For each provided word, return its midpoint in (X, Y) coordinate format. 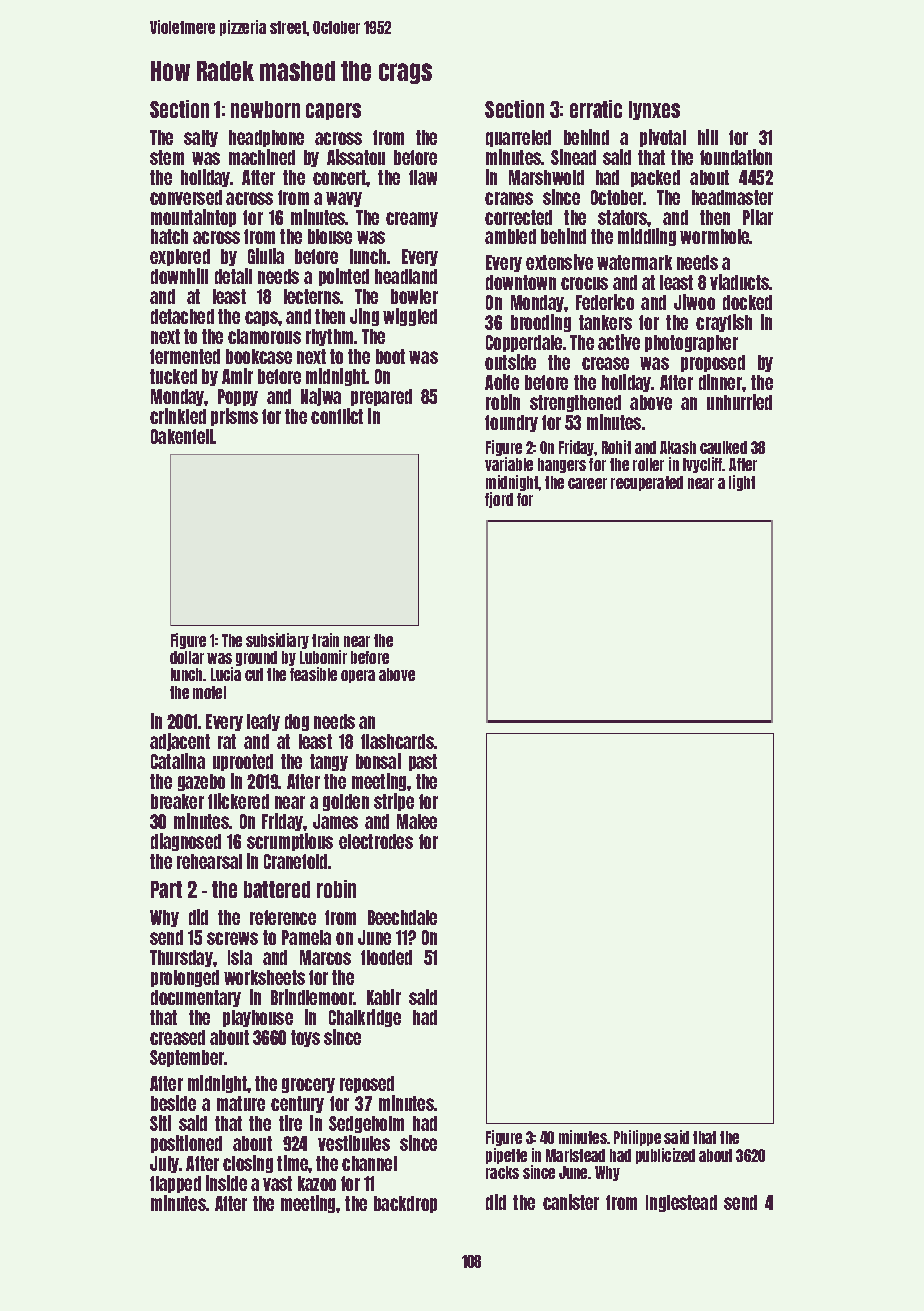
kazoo (317, 1183)
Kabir (384, 997)
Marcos (325, 957)
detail (233, 276)
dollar (187, 657)
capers (333, 111)
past (423, 762)
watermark (634, 262)
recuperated (647, 483)
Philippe (637, 1138)
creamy (412, 219)
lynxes (654, 110)
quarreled (518, 138)
